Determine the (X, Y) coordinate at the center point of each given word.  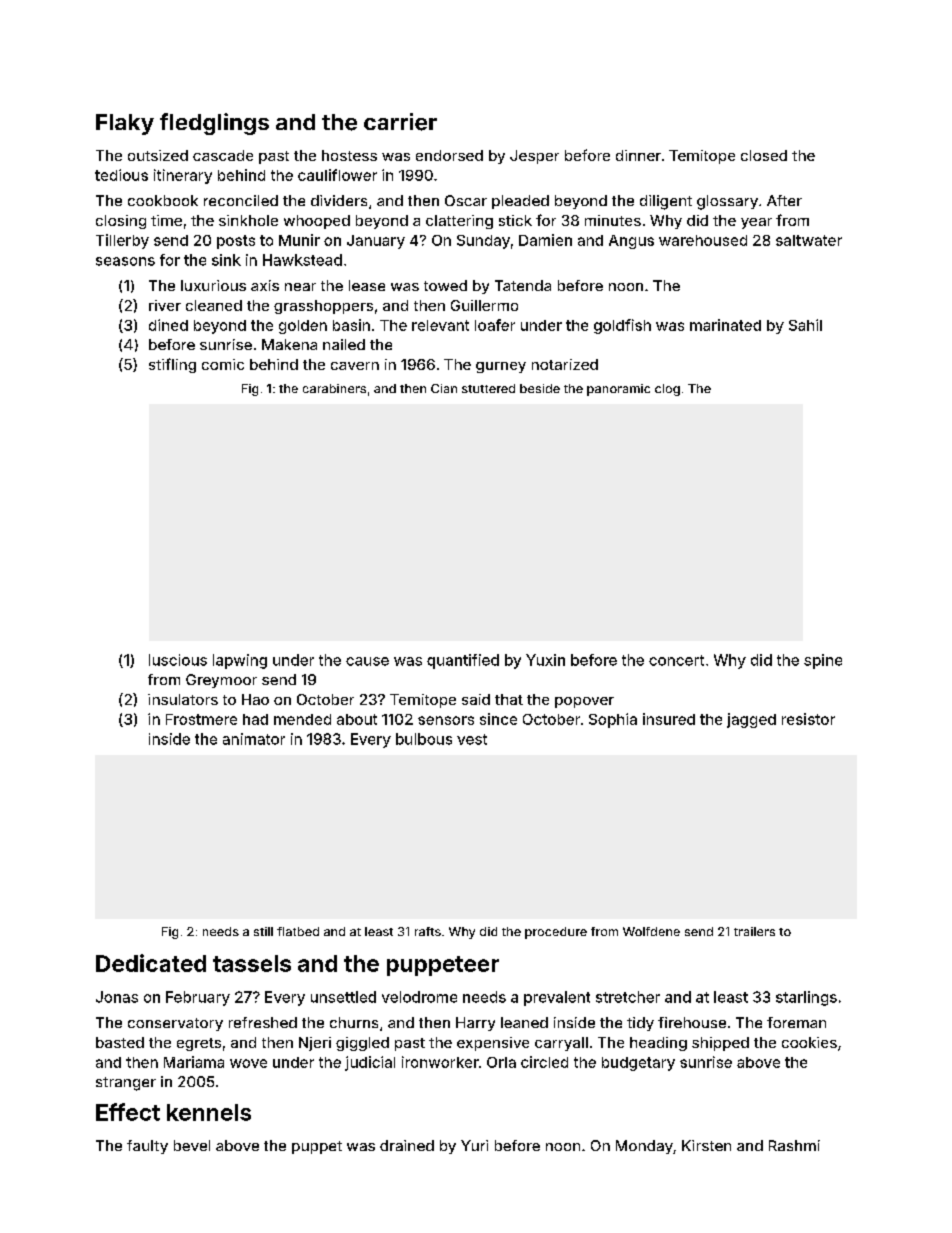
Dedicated (151, 963)
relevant (440, 325)
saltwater (809, 240)
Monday (644, 1147)
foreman (796, 1022)
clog (667, 390)
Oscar (466, 200)
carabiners (334, 388)
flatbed (298, 931)
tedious (121, 175)
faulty (147, 1147)
